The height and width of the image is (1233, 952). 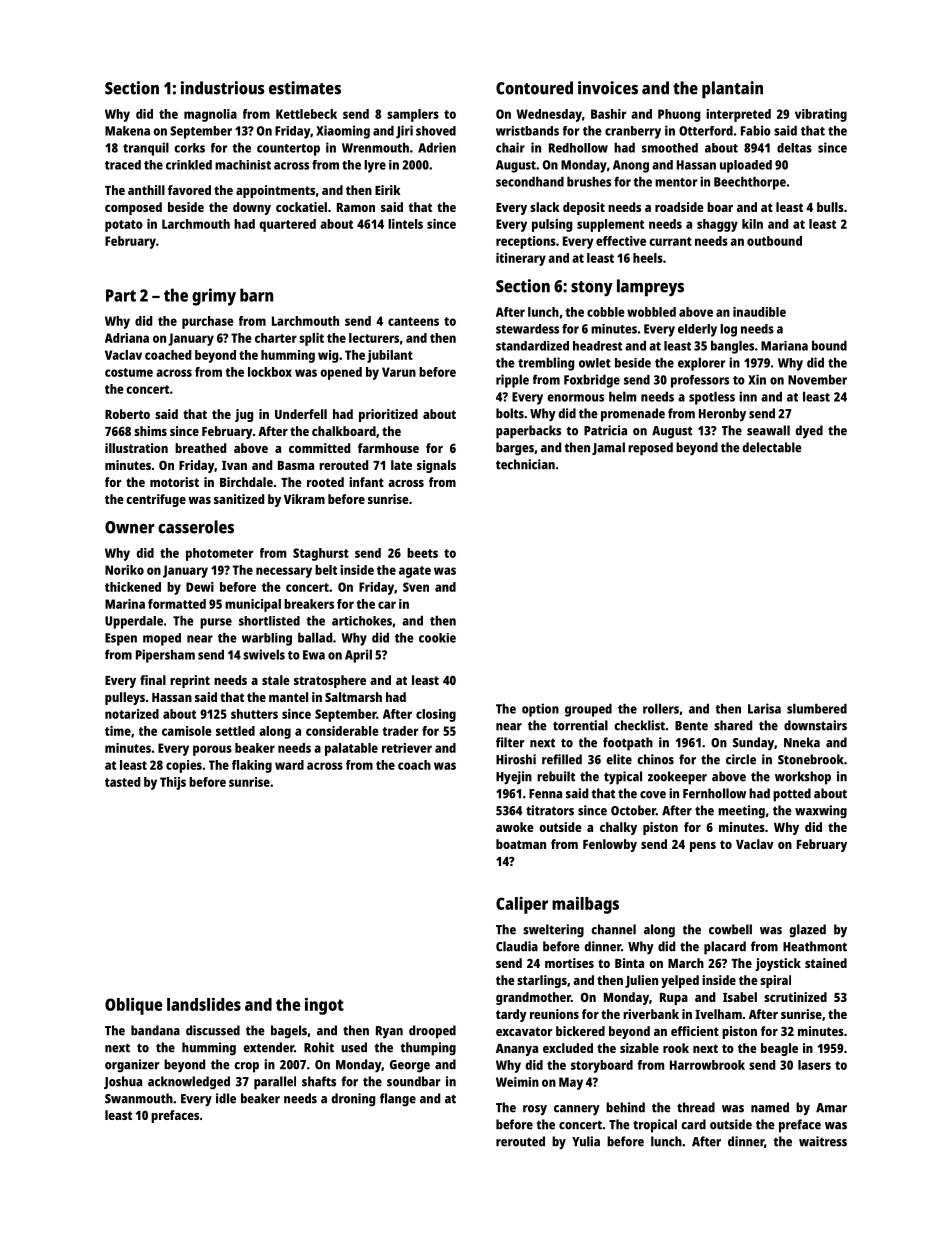 What do you see at coordinates (526, 242) in the image?
I see `receptions` at bounding box center [526, 242].
